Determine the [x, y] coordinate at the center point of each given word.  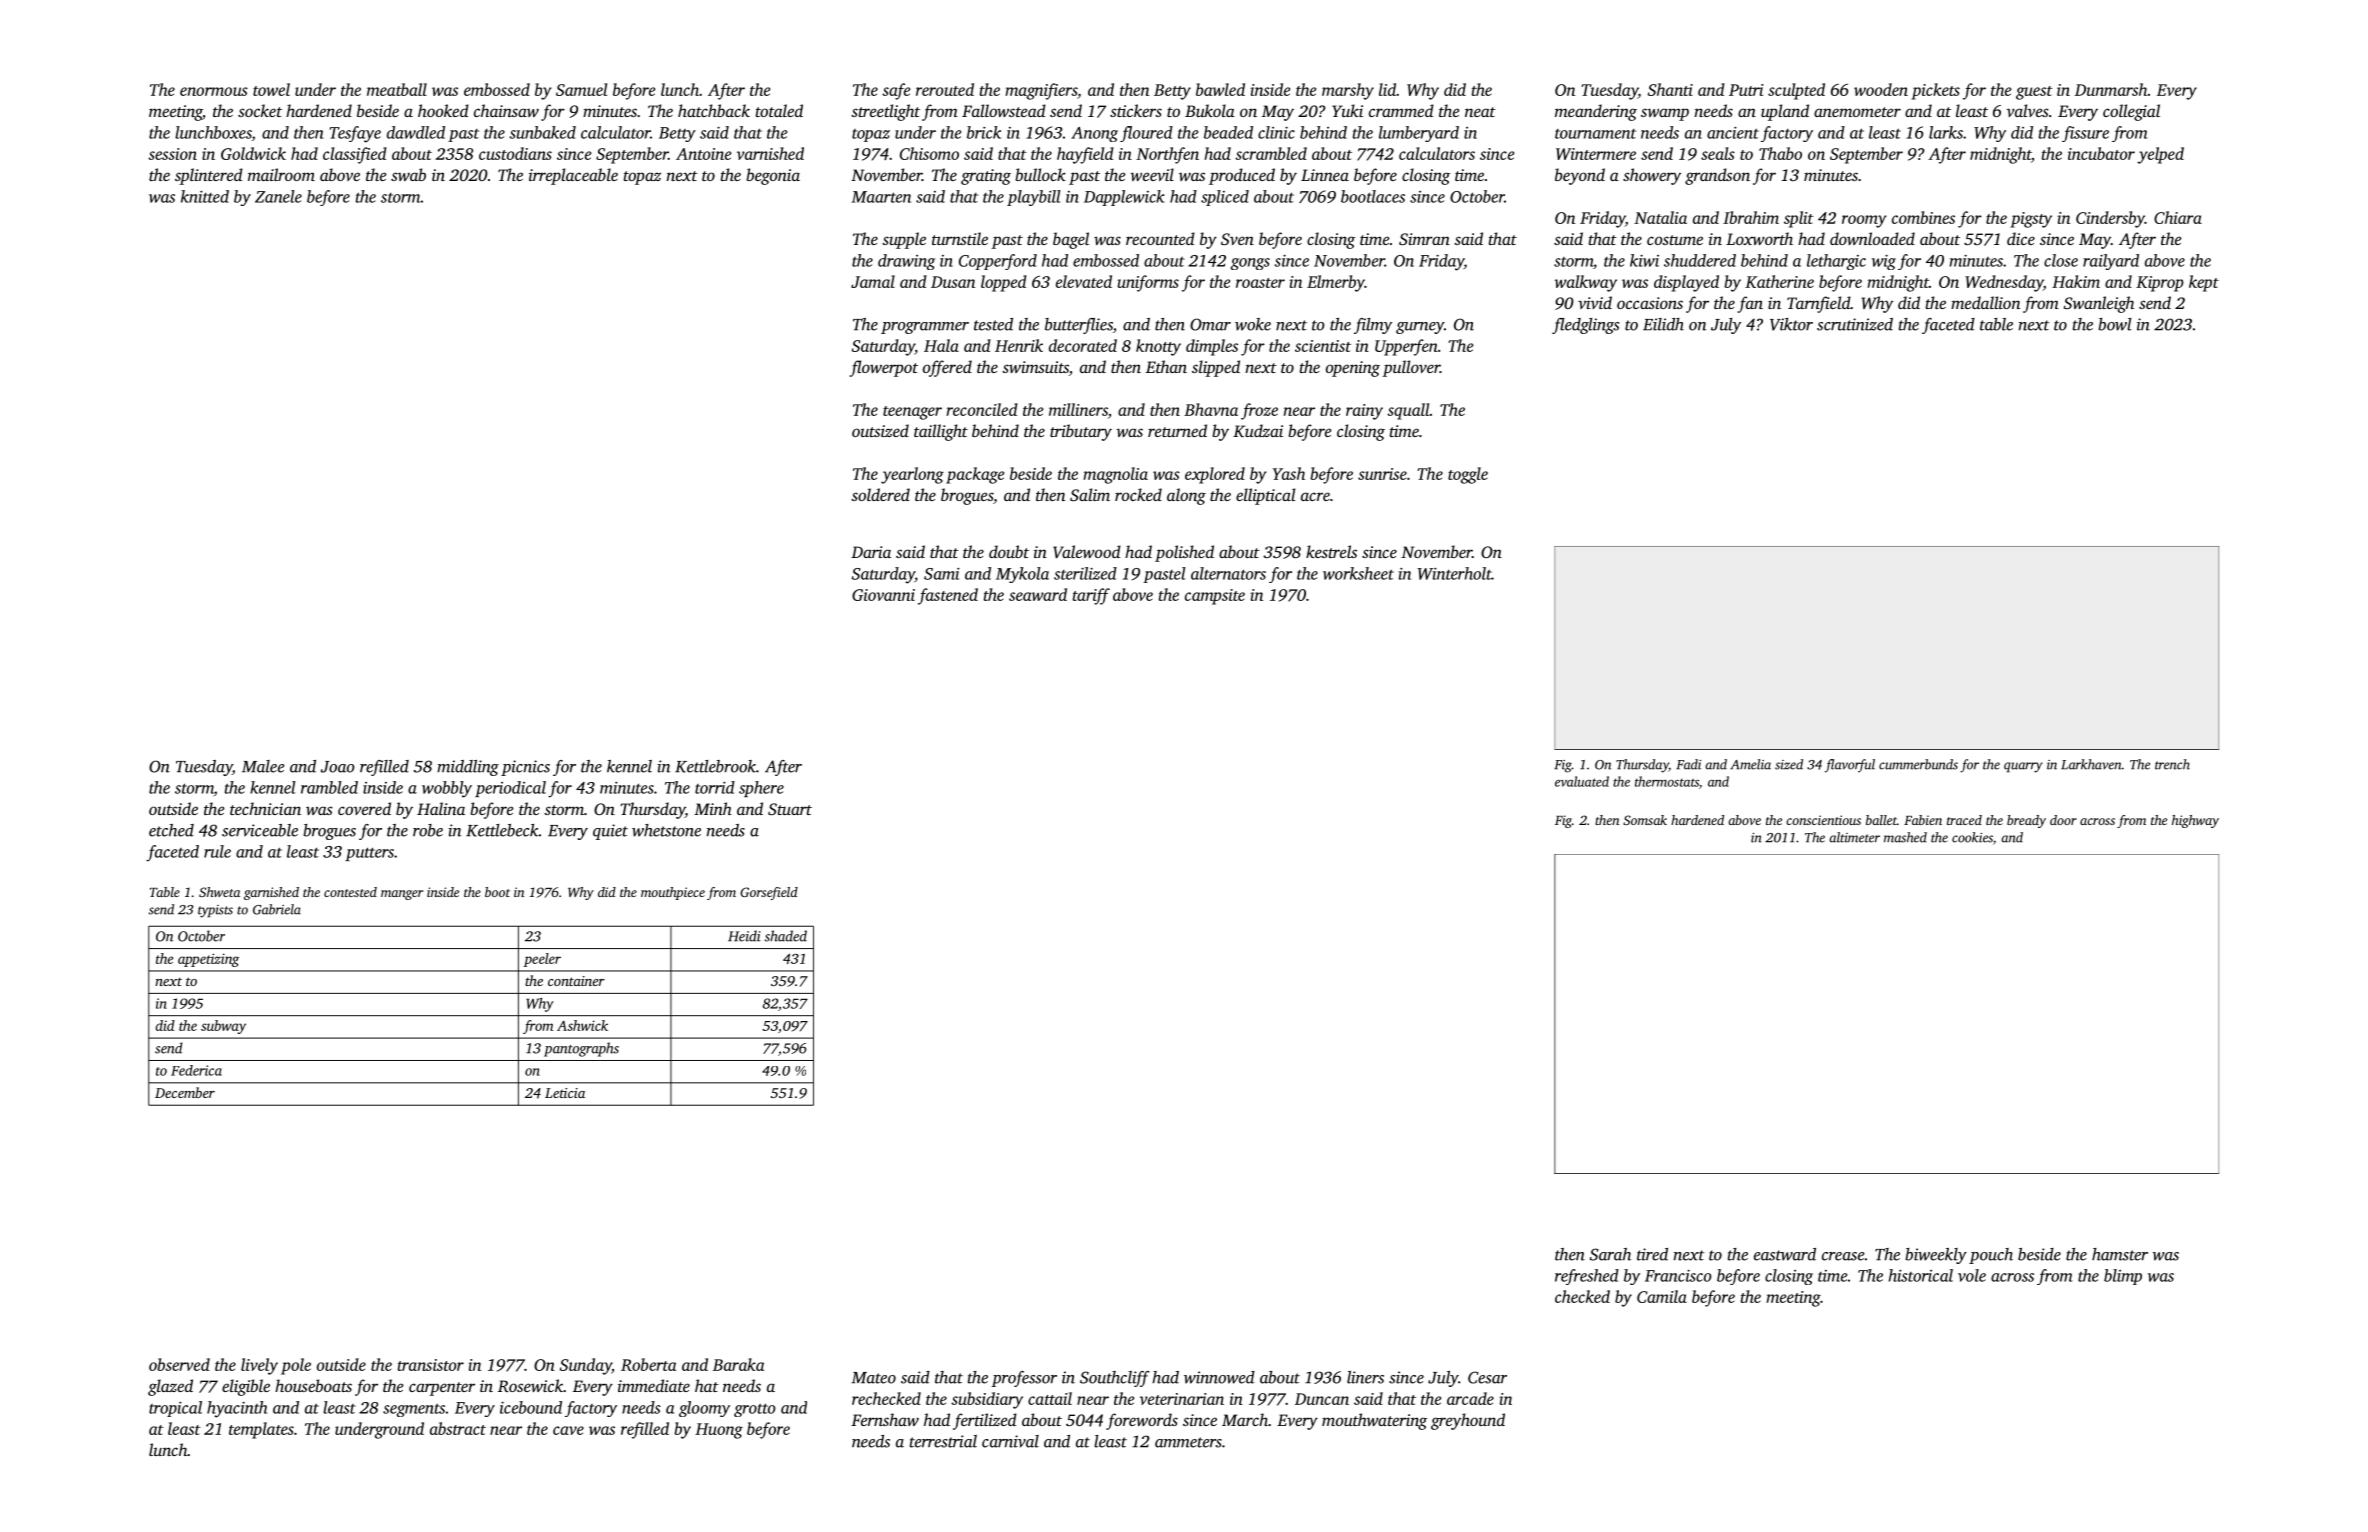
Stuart [790, 809]
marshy [1348, 91]
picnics [525, 768]
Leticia [565, 1093]
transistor [431, 1365]
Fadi [1689, 764]
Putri [1746, 90]
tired [1652, 1254]
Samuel [581, 89]
